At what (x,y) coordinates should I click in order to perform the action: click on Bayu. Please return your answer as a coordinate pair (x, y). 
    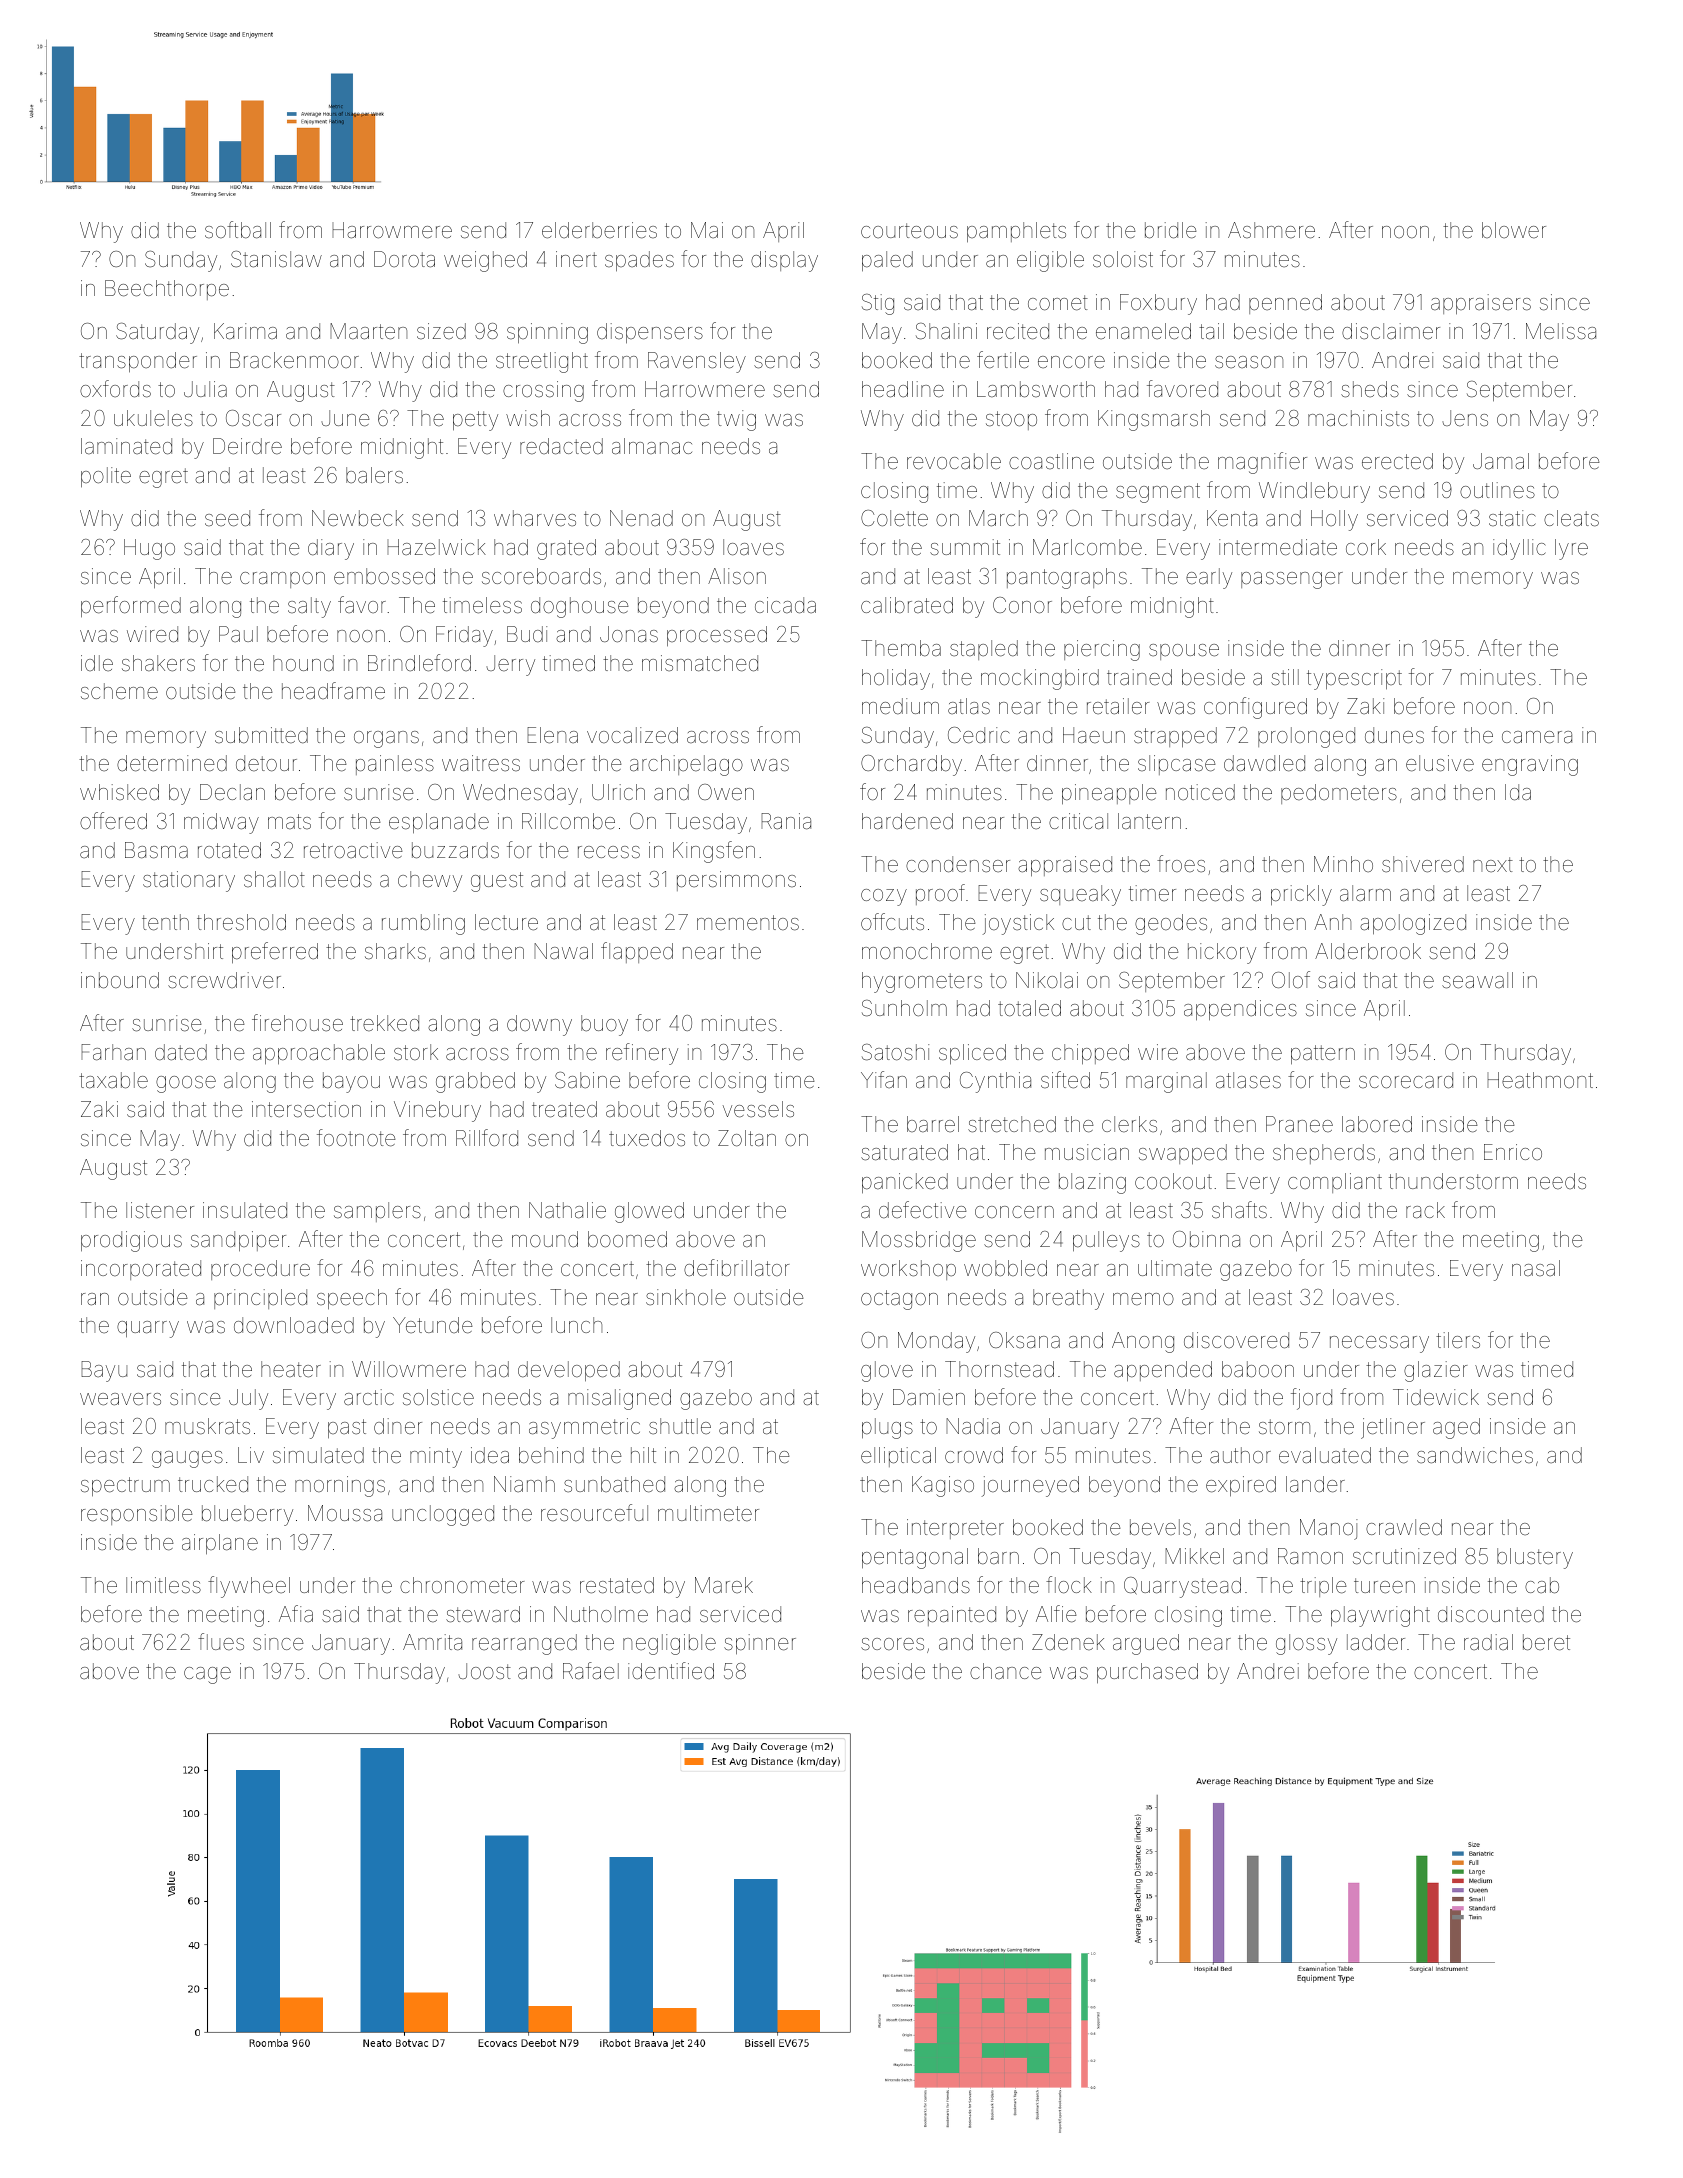
    Looking at the image, I should click on (104, 1371).
